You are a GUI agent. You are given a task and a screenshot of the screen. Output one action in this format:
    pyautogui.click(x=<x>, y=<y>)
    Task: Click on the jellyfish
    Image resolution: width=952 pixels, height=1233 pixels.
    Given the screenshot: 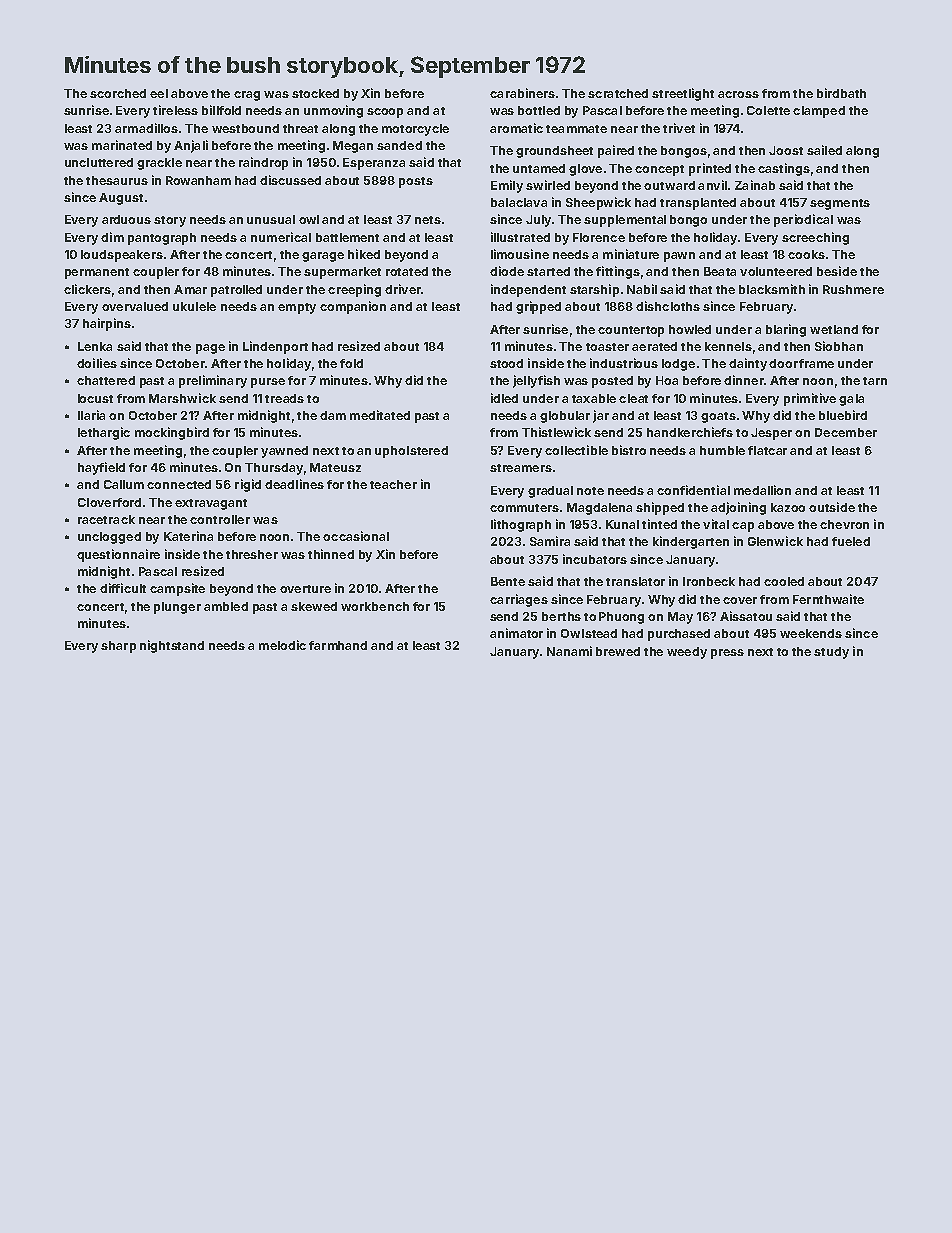 What is the action you would take?
    pyautogui.click(x=536, y=381)
